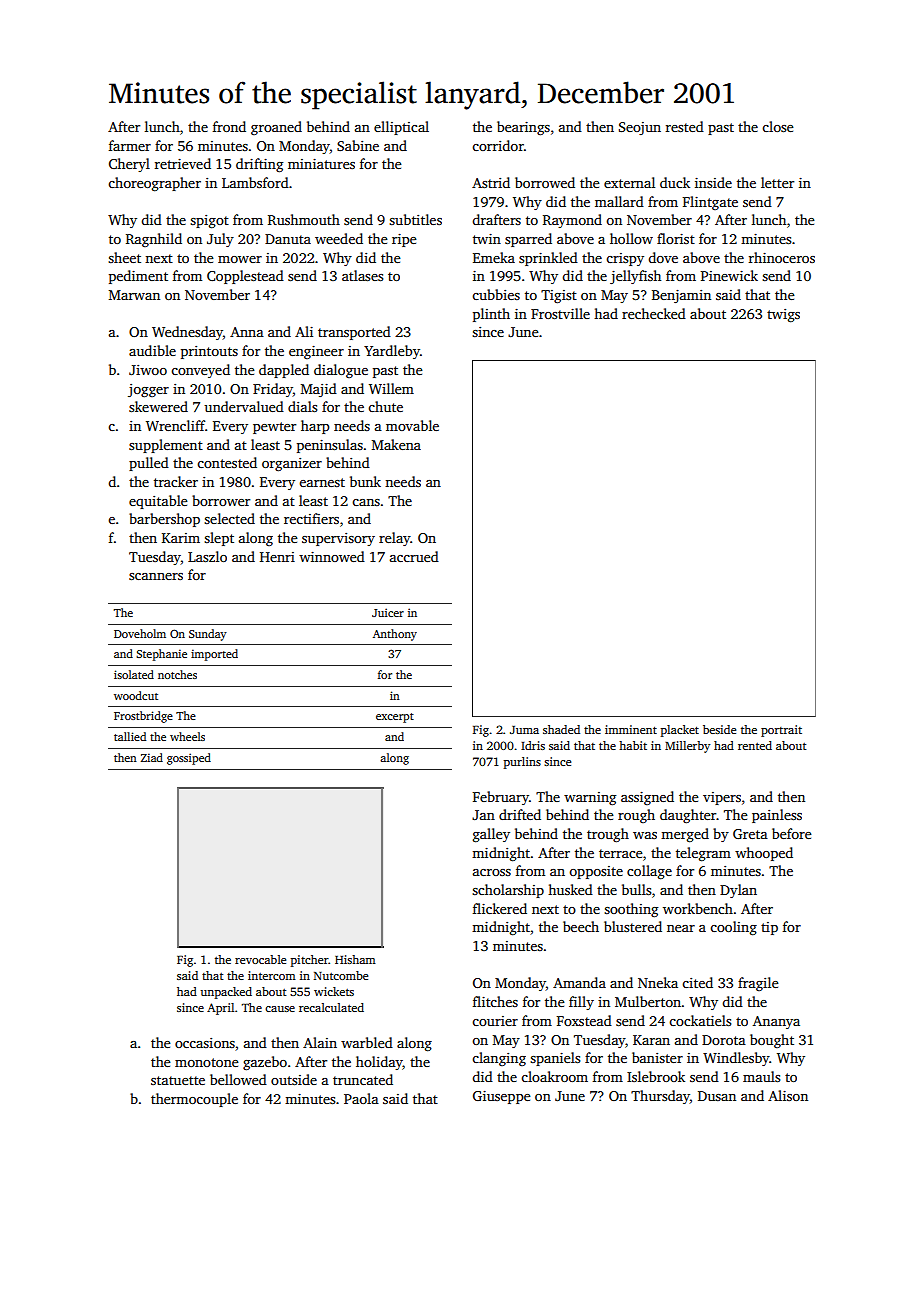 The height and width of the page is (1308, 924). What do you see at coordinates (700, 1020) in the page?
I see `cockatiels` at bounding box center [700, 1020].
